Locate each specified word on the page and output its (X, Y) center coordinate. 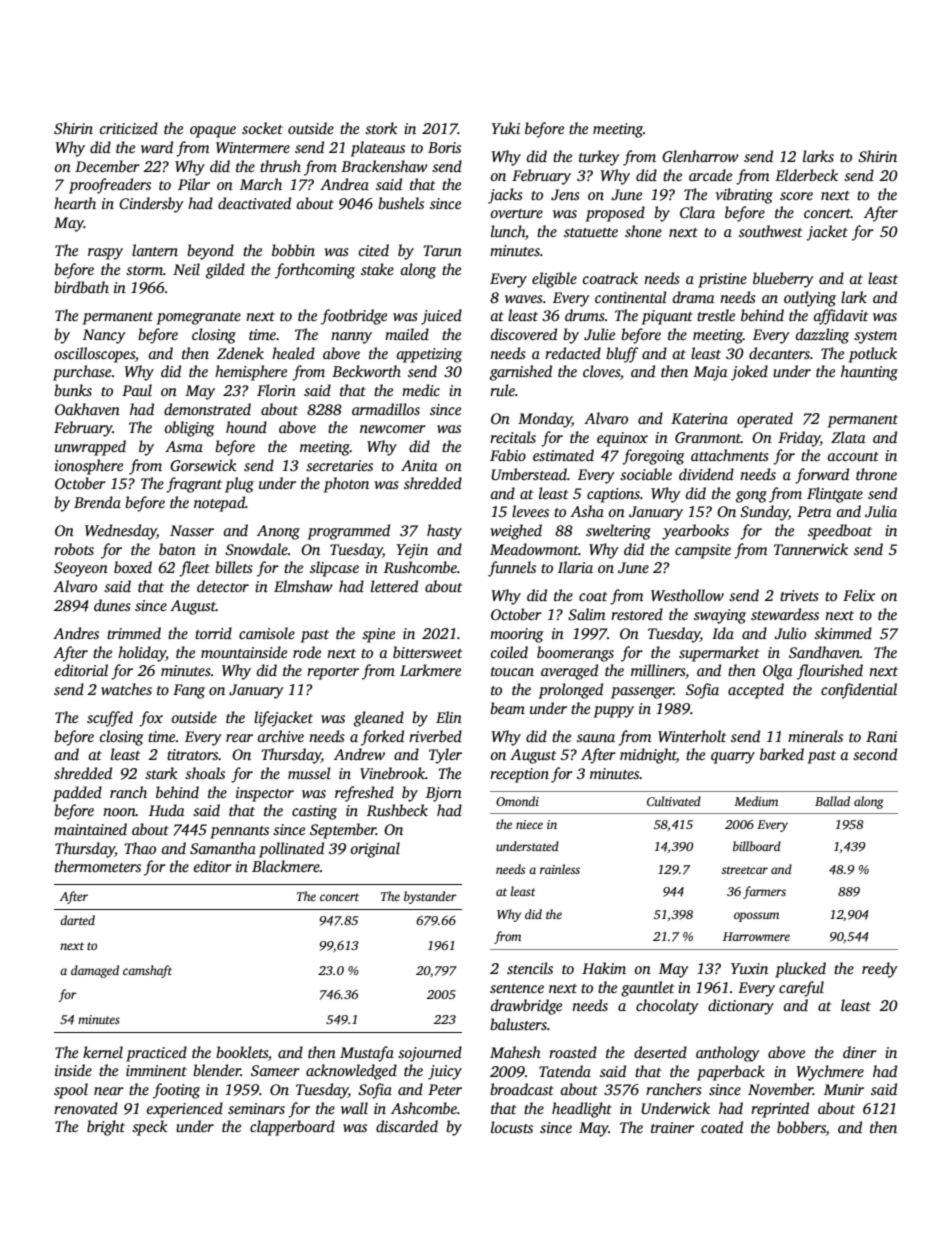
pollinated (291, 850)
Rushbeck (397, 810)
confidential (859, 691)
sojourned (430, 1054)
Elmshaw (303, 586)
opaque (213, 132)
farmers (764, 892)
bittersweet (427, 652)
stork (381, 128)
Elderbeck (806, 175)
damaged (95, 971)
